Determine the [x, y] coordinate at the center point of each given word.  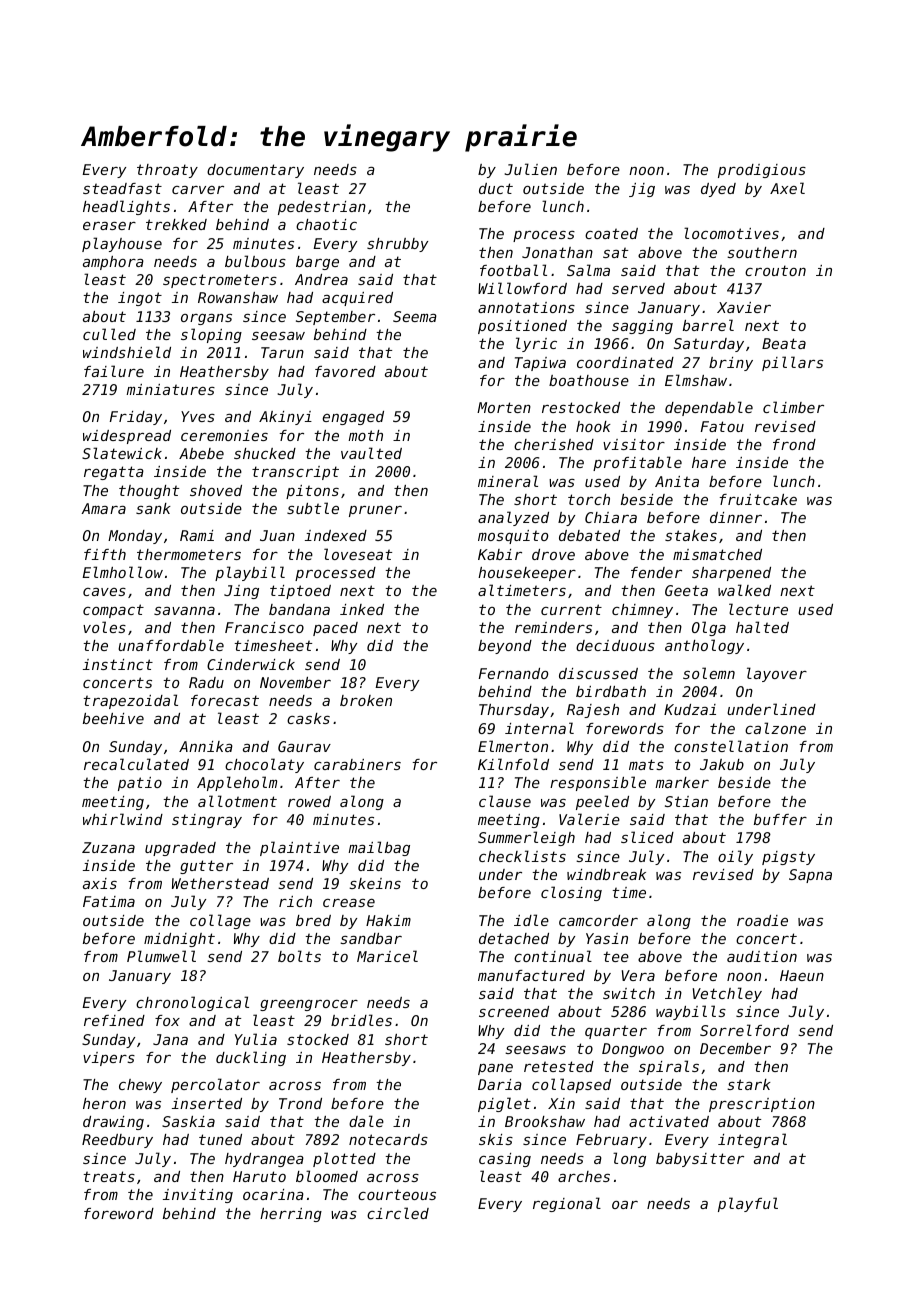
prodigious [762, 171]
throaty [167, 171]
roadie [762, 920]
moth [365, 435]
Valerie [589, 819]
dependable [709, 408]
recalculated [136, 764]
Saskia [188, 1121]
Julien [531, 169]
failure [114, 371]
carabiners [357, 764]
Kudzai [690, 709]
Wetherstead [220, 883]
